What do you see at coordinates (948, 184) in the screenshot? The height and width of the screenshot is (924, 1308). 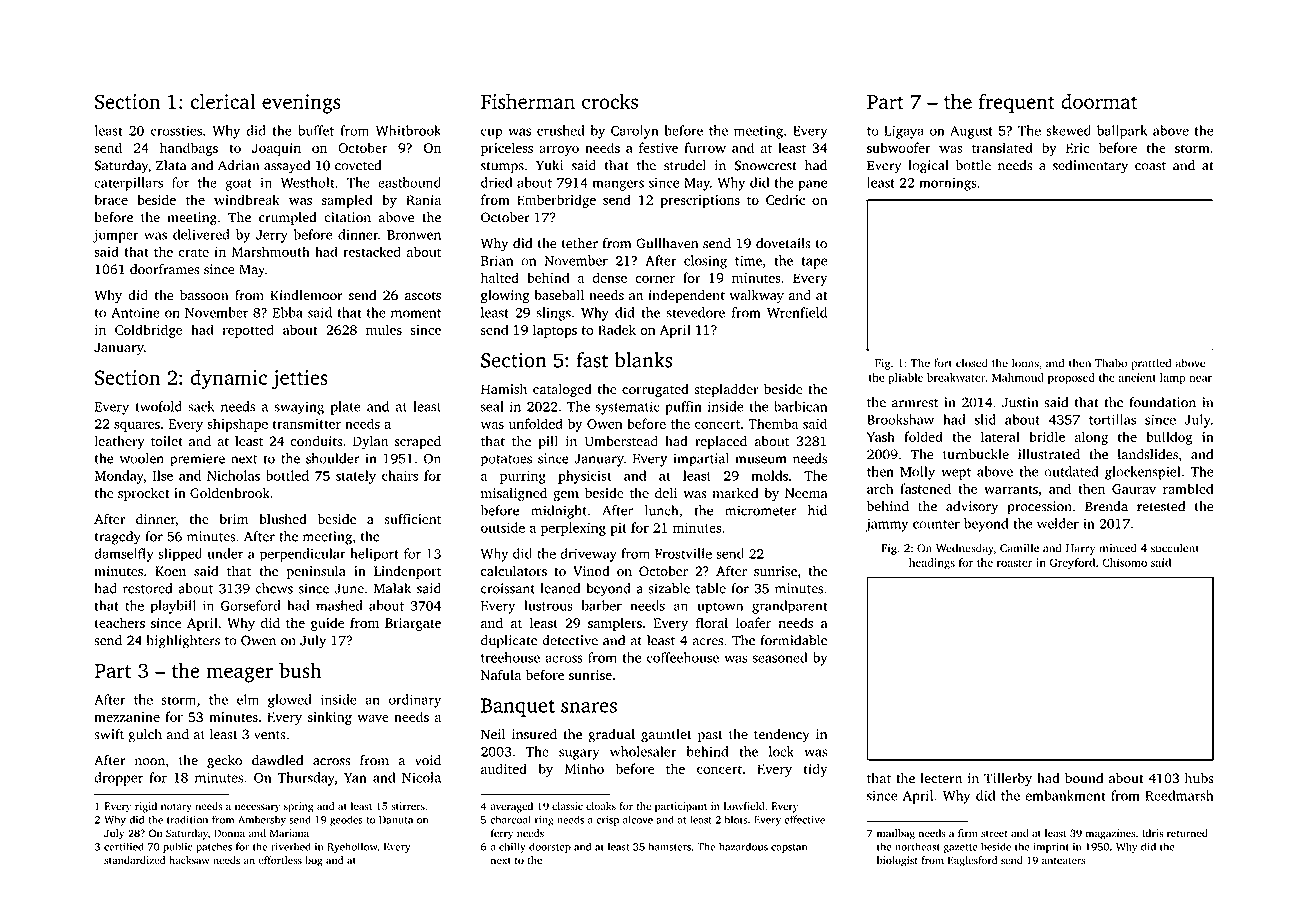 I see `mornings` at bounding box center [948, 184].
